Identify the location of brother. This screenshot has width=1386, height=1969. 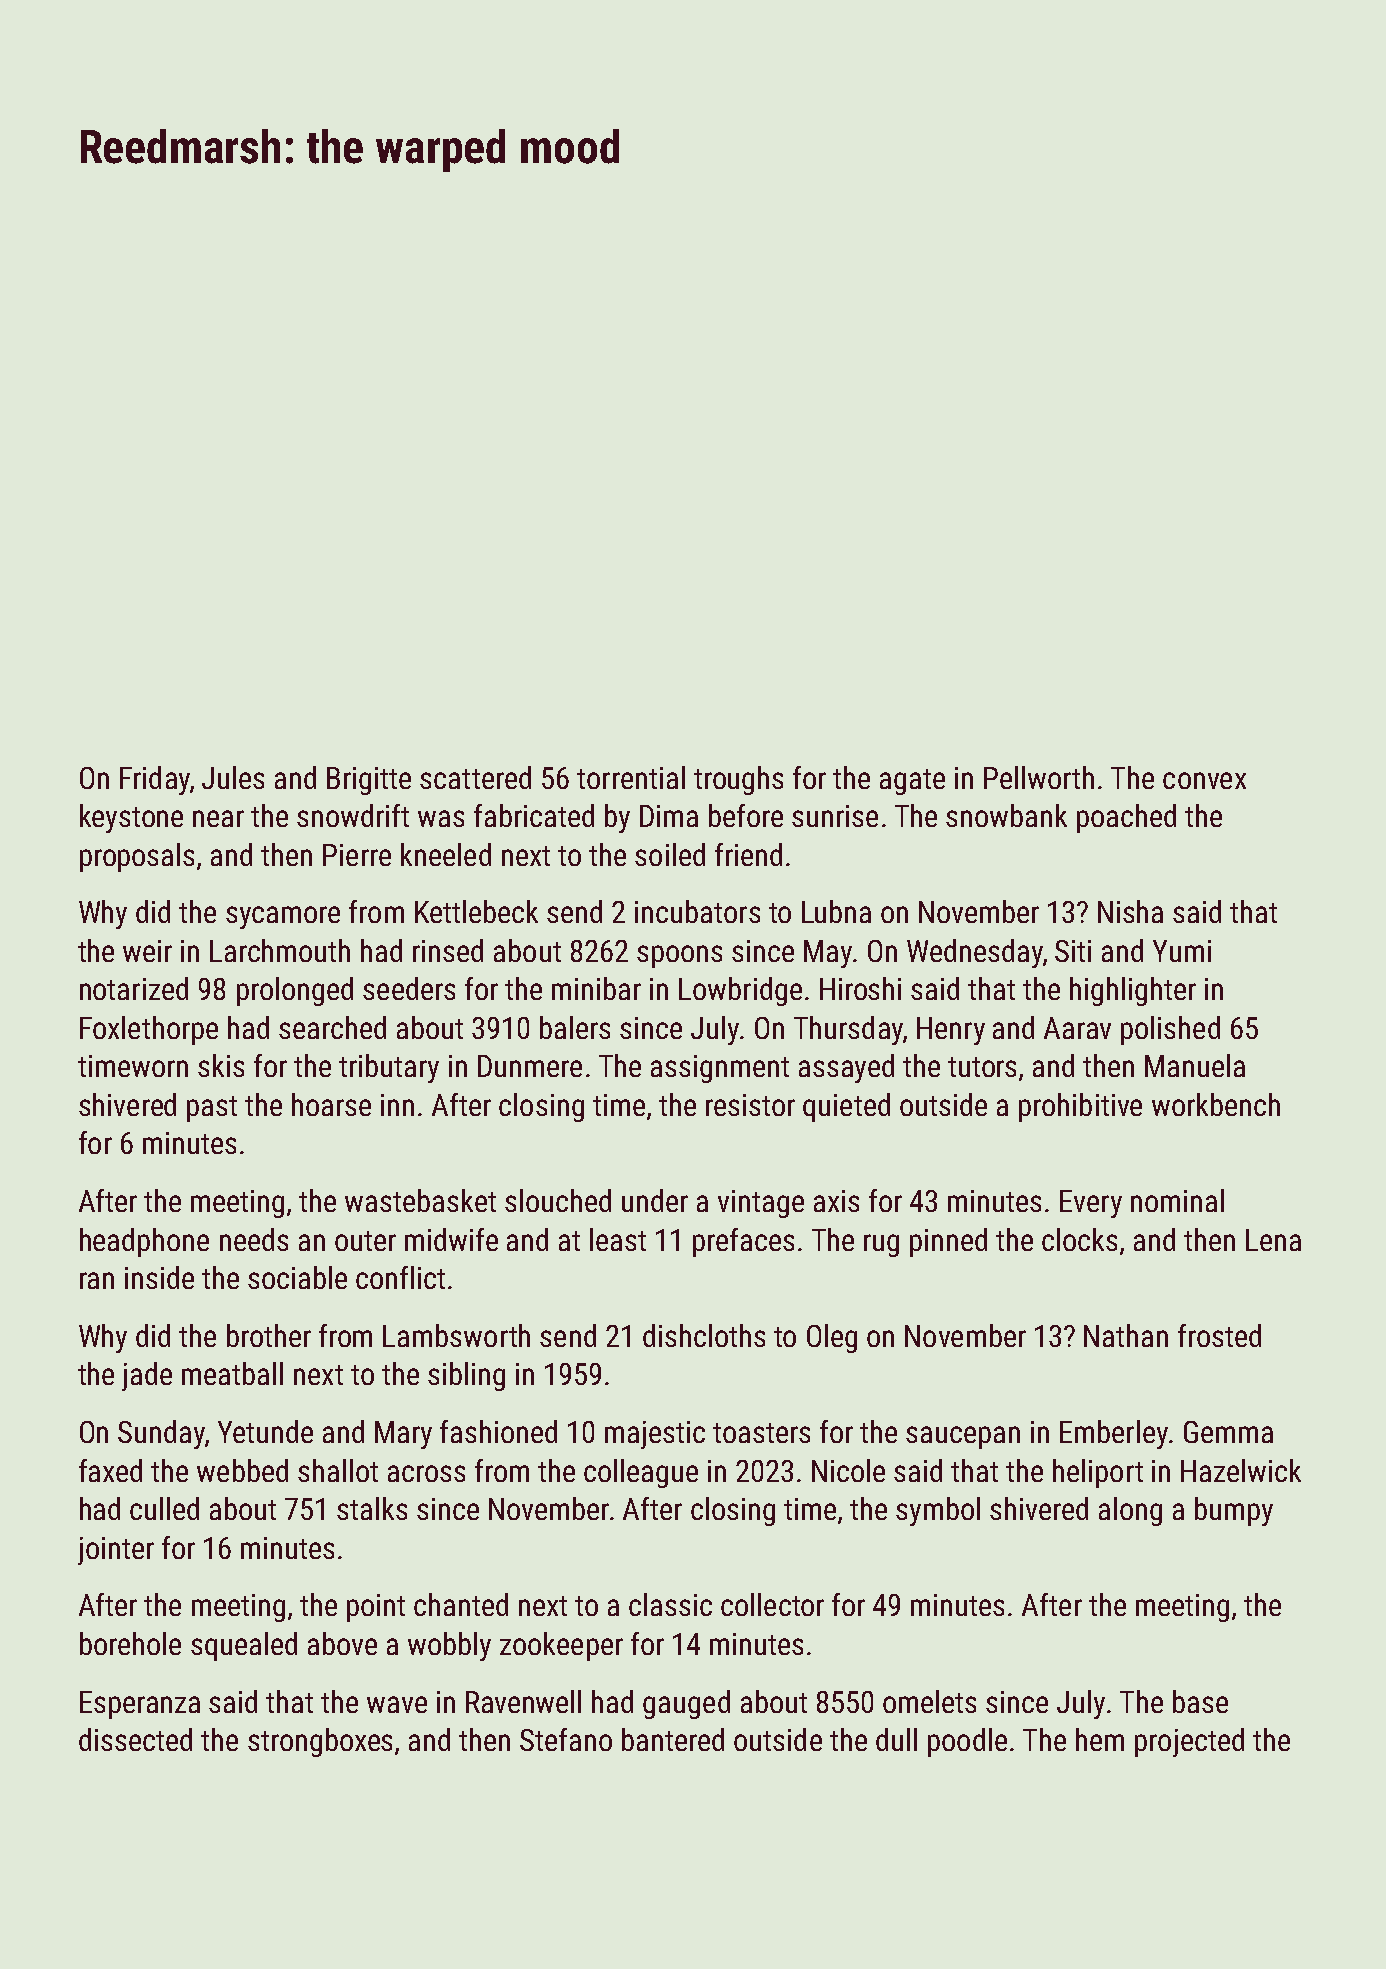
(269, 1335).
